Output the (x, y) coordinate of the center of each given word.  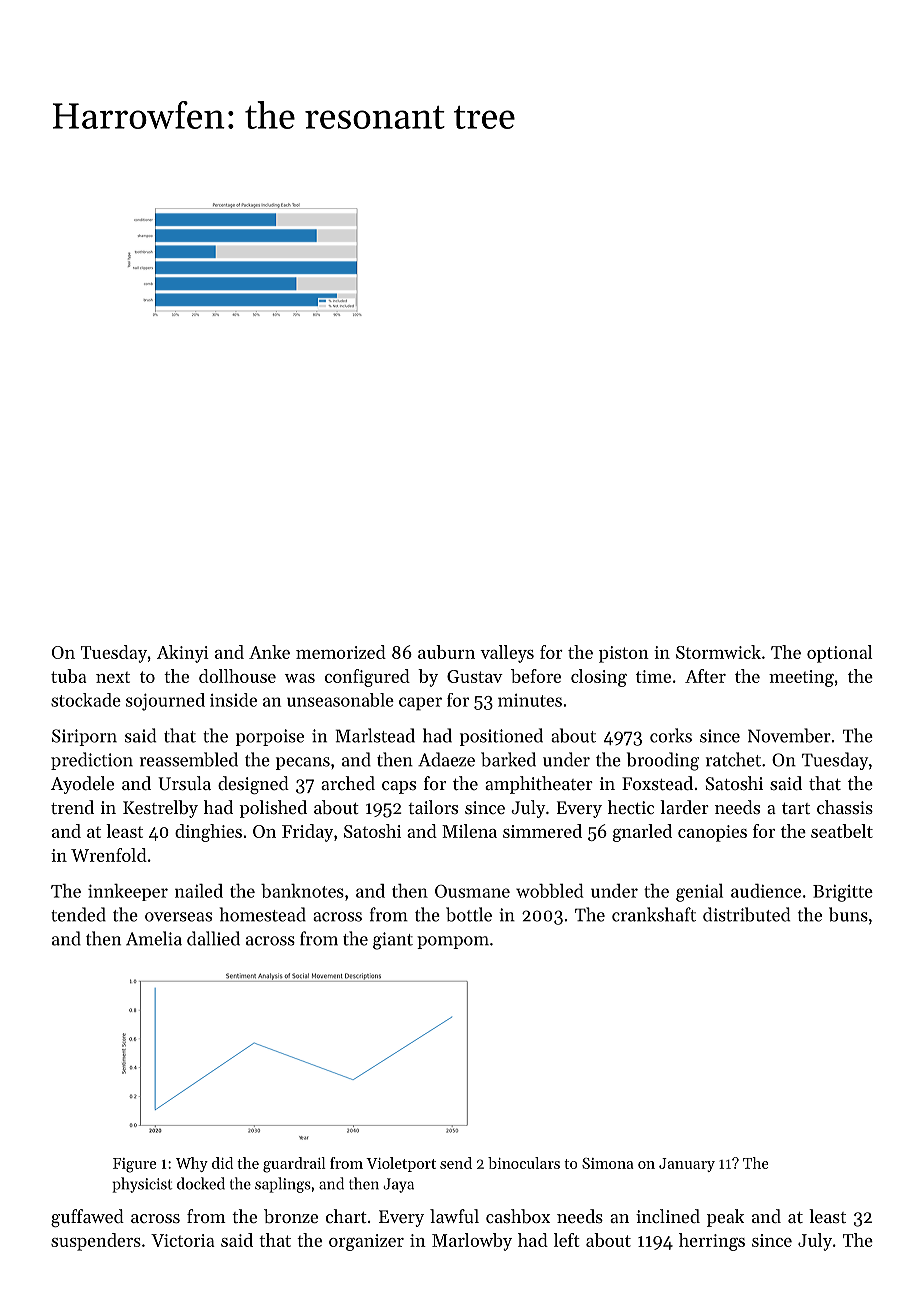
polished (273, 809)
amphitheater (539, 785)
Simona (608, 1163)
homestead (263, 914)
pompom (453, 942)
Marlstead (375, 735)
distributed (746, 914)
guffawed (87, 1218)
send (456, 1163)
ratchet (733, 759)
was (300, 678)
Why (192, 1164)
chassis (845, 807)
